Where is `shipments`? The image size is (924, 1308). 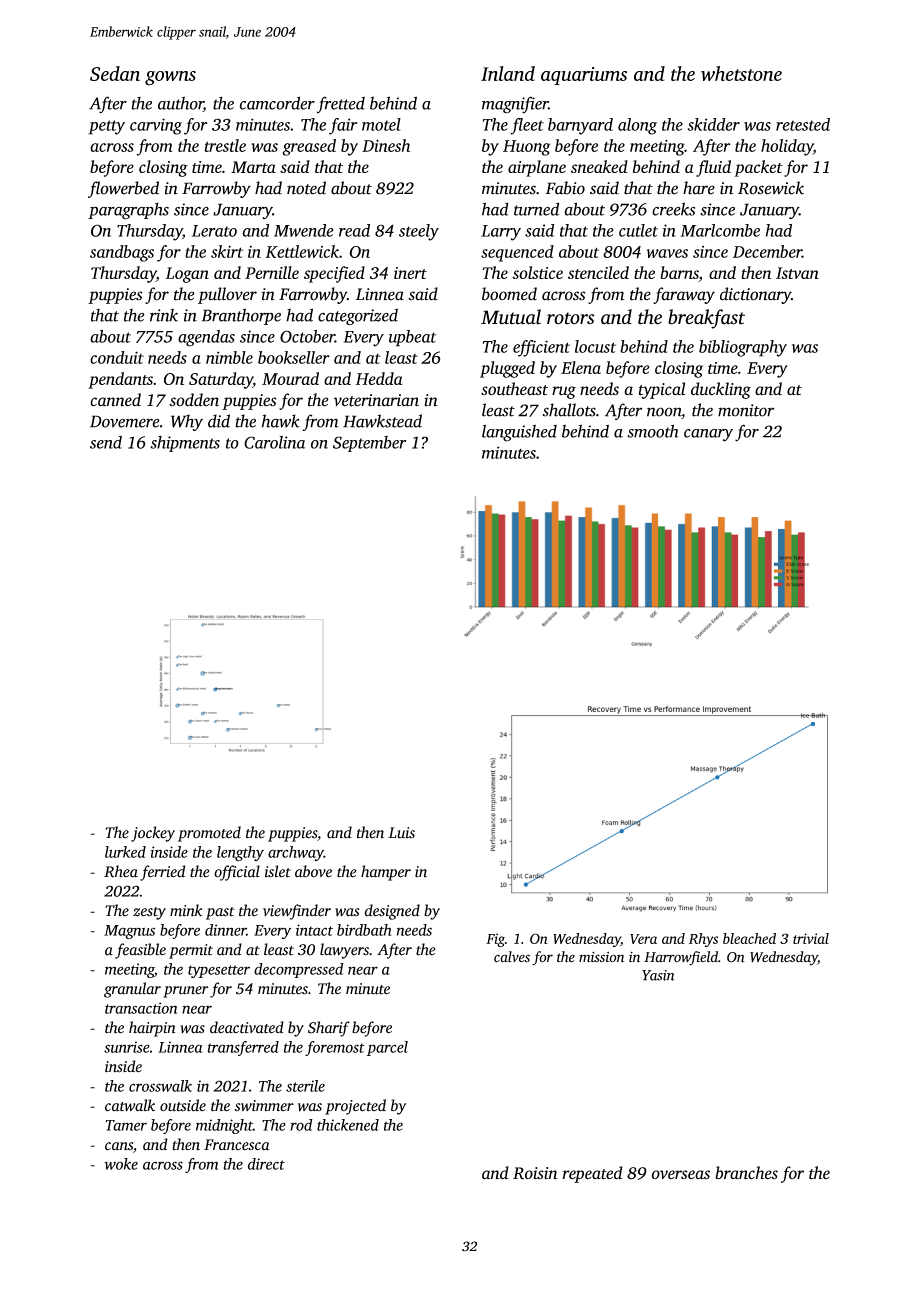
shipments is located at coordinates (185, 444).
